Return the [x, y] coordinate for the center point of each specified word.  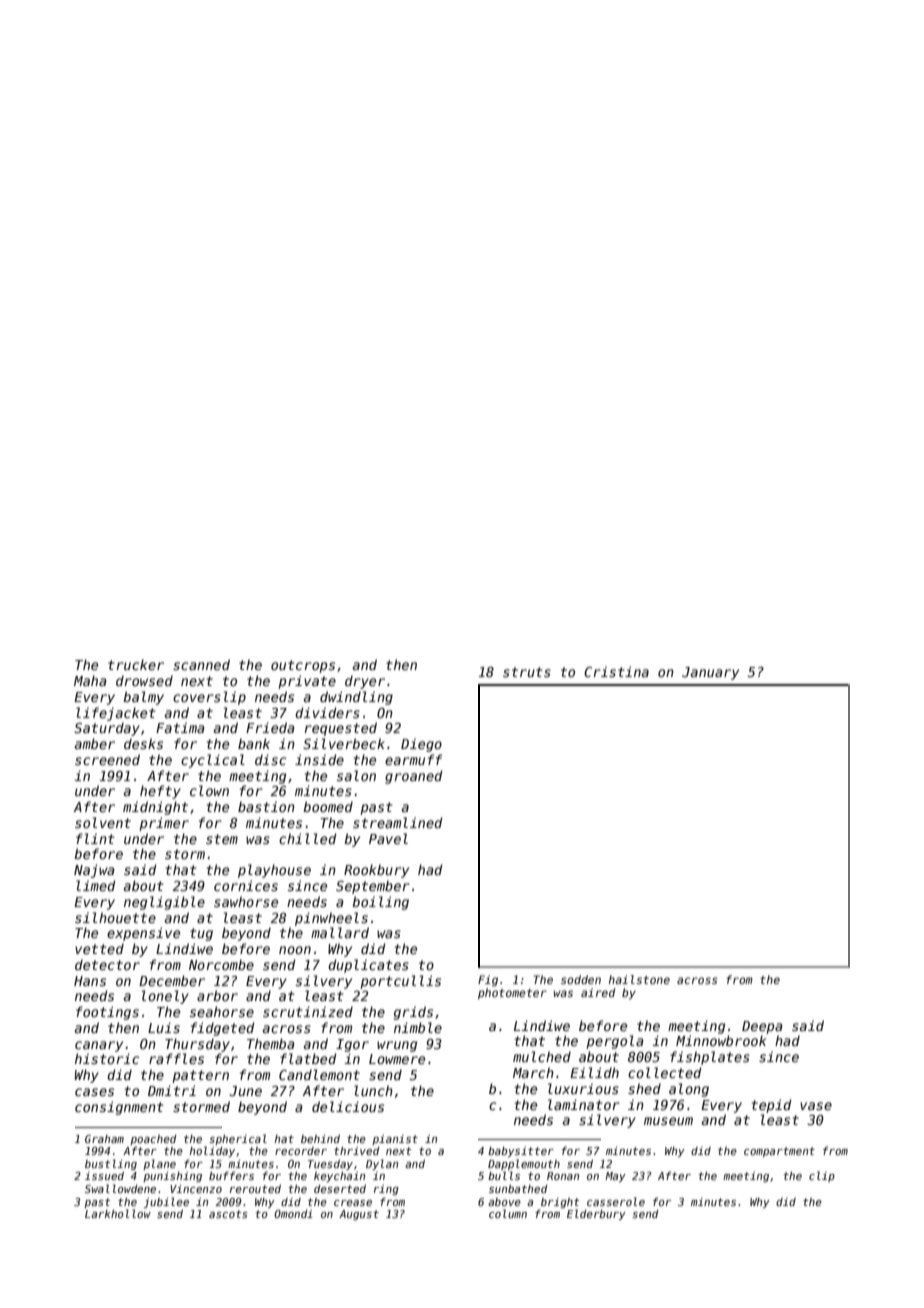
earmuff [413, 759]
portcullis [400, 982]
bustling [111, 1164]
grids [413, 1013]
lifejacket [115, 714]
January [710, 673]
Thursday [197, 1045]
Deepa [762, 1027]
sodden [581, 979]
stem [222, 839]
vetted [99, 948]
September [373, 887]
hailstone [639, 979]
